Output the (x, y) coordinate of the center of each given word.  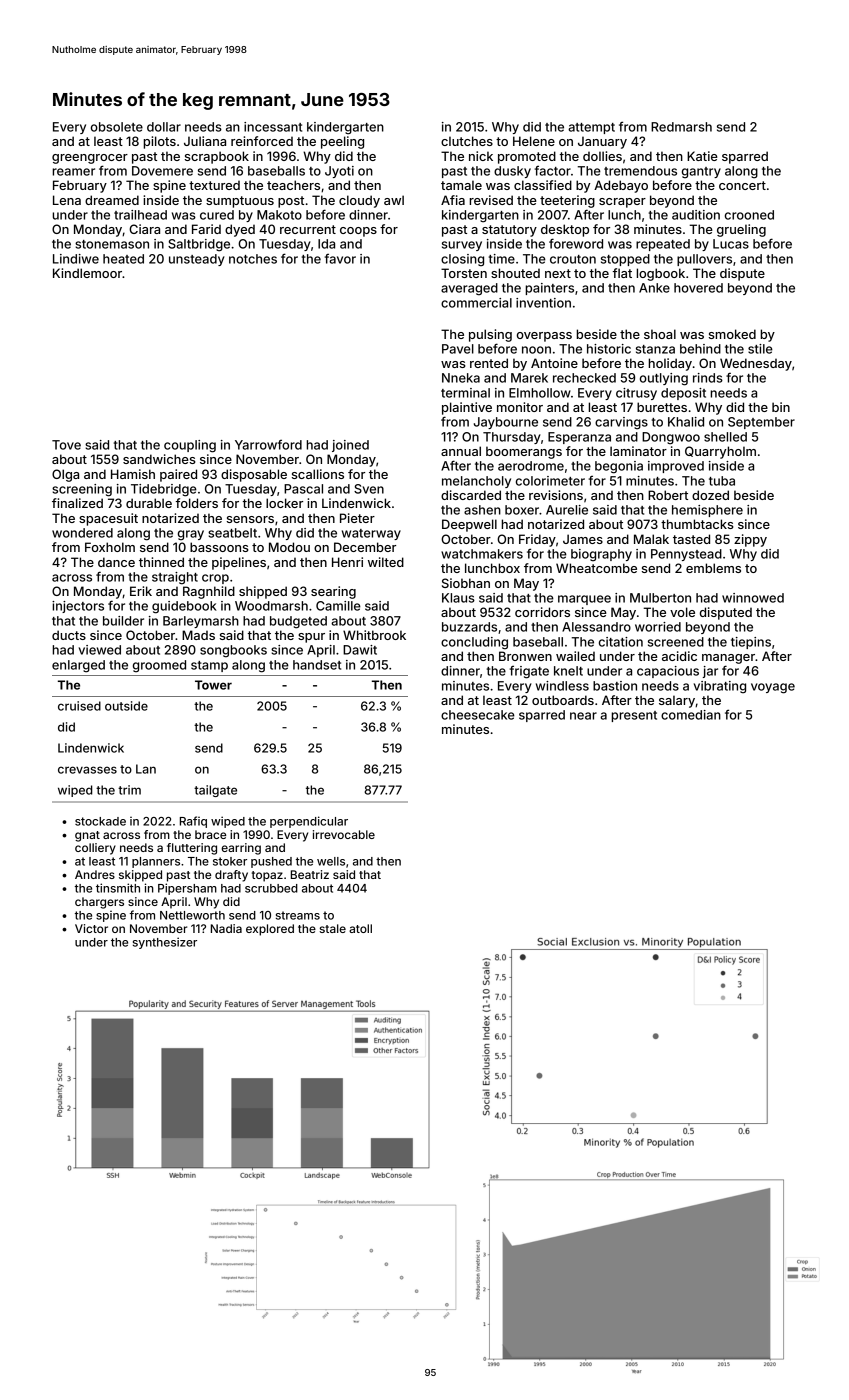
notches (253, 259)
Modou (289, 547)
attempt (591, 128)
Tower (213, 685)
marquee (584, 600)
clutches (467, 141)
